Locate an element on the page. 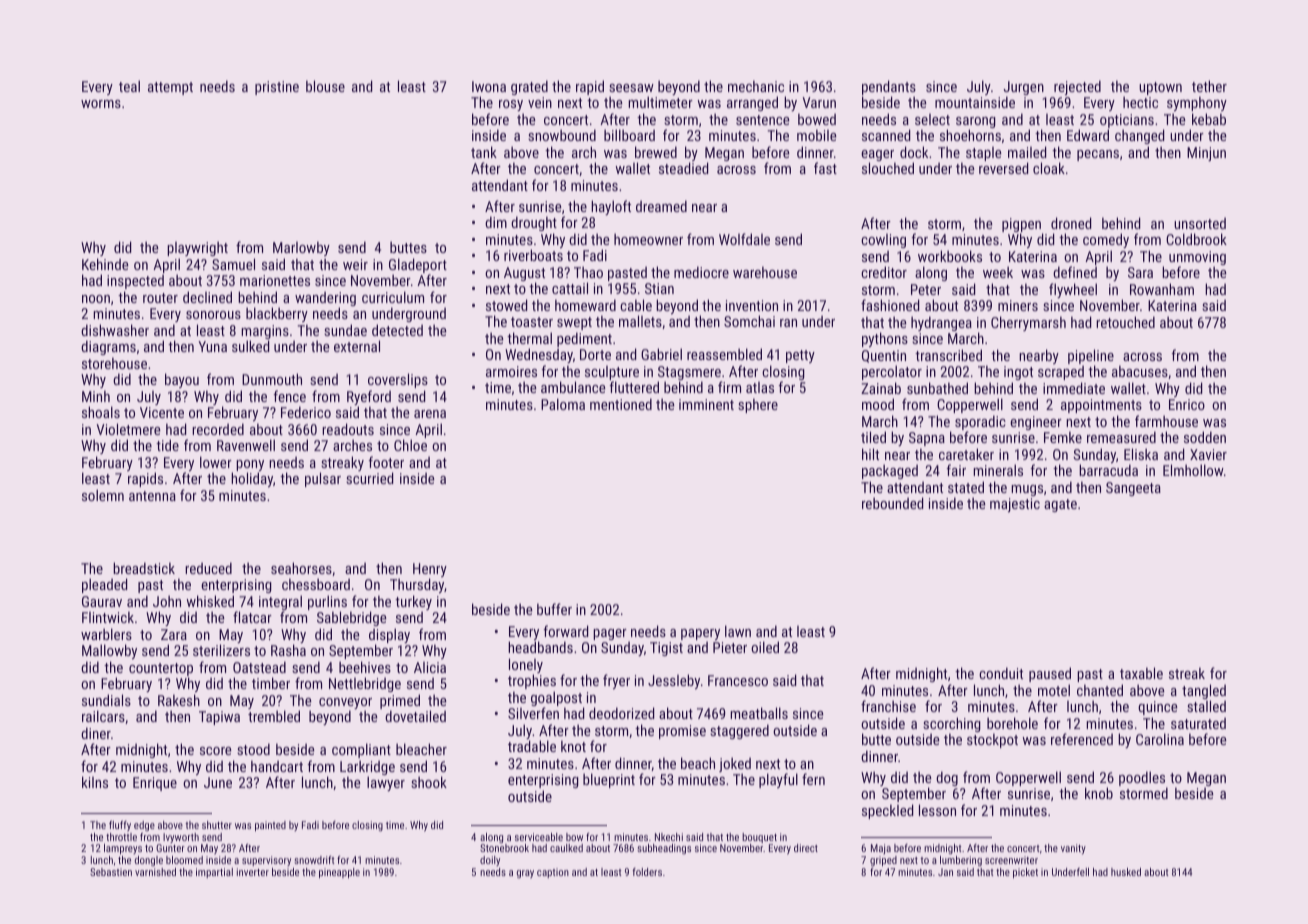 Image resolution: width=1308 pixels, height=924 pixels. pigpen is located at coordinates (1021, 225).
